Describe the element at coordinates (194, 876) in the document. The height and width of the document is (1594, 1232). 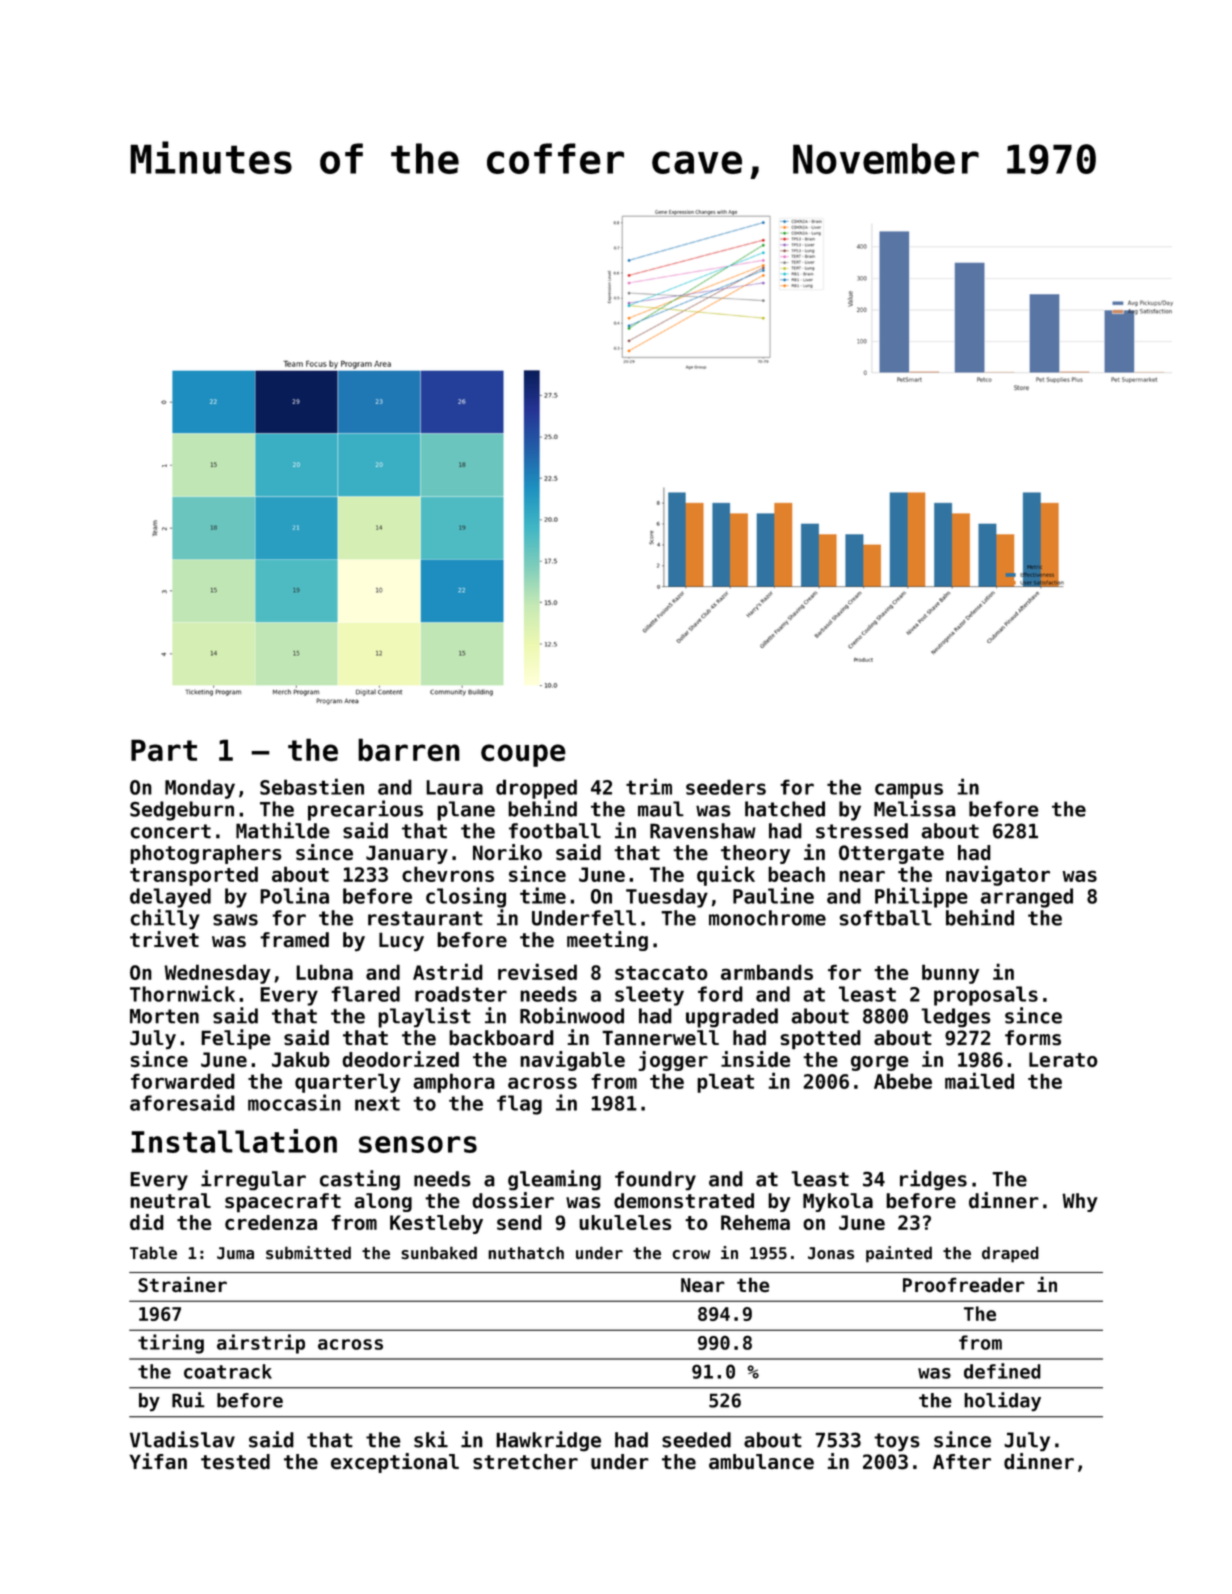
I see `transported` at that location.
